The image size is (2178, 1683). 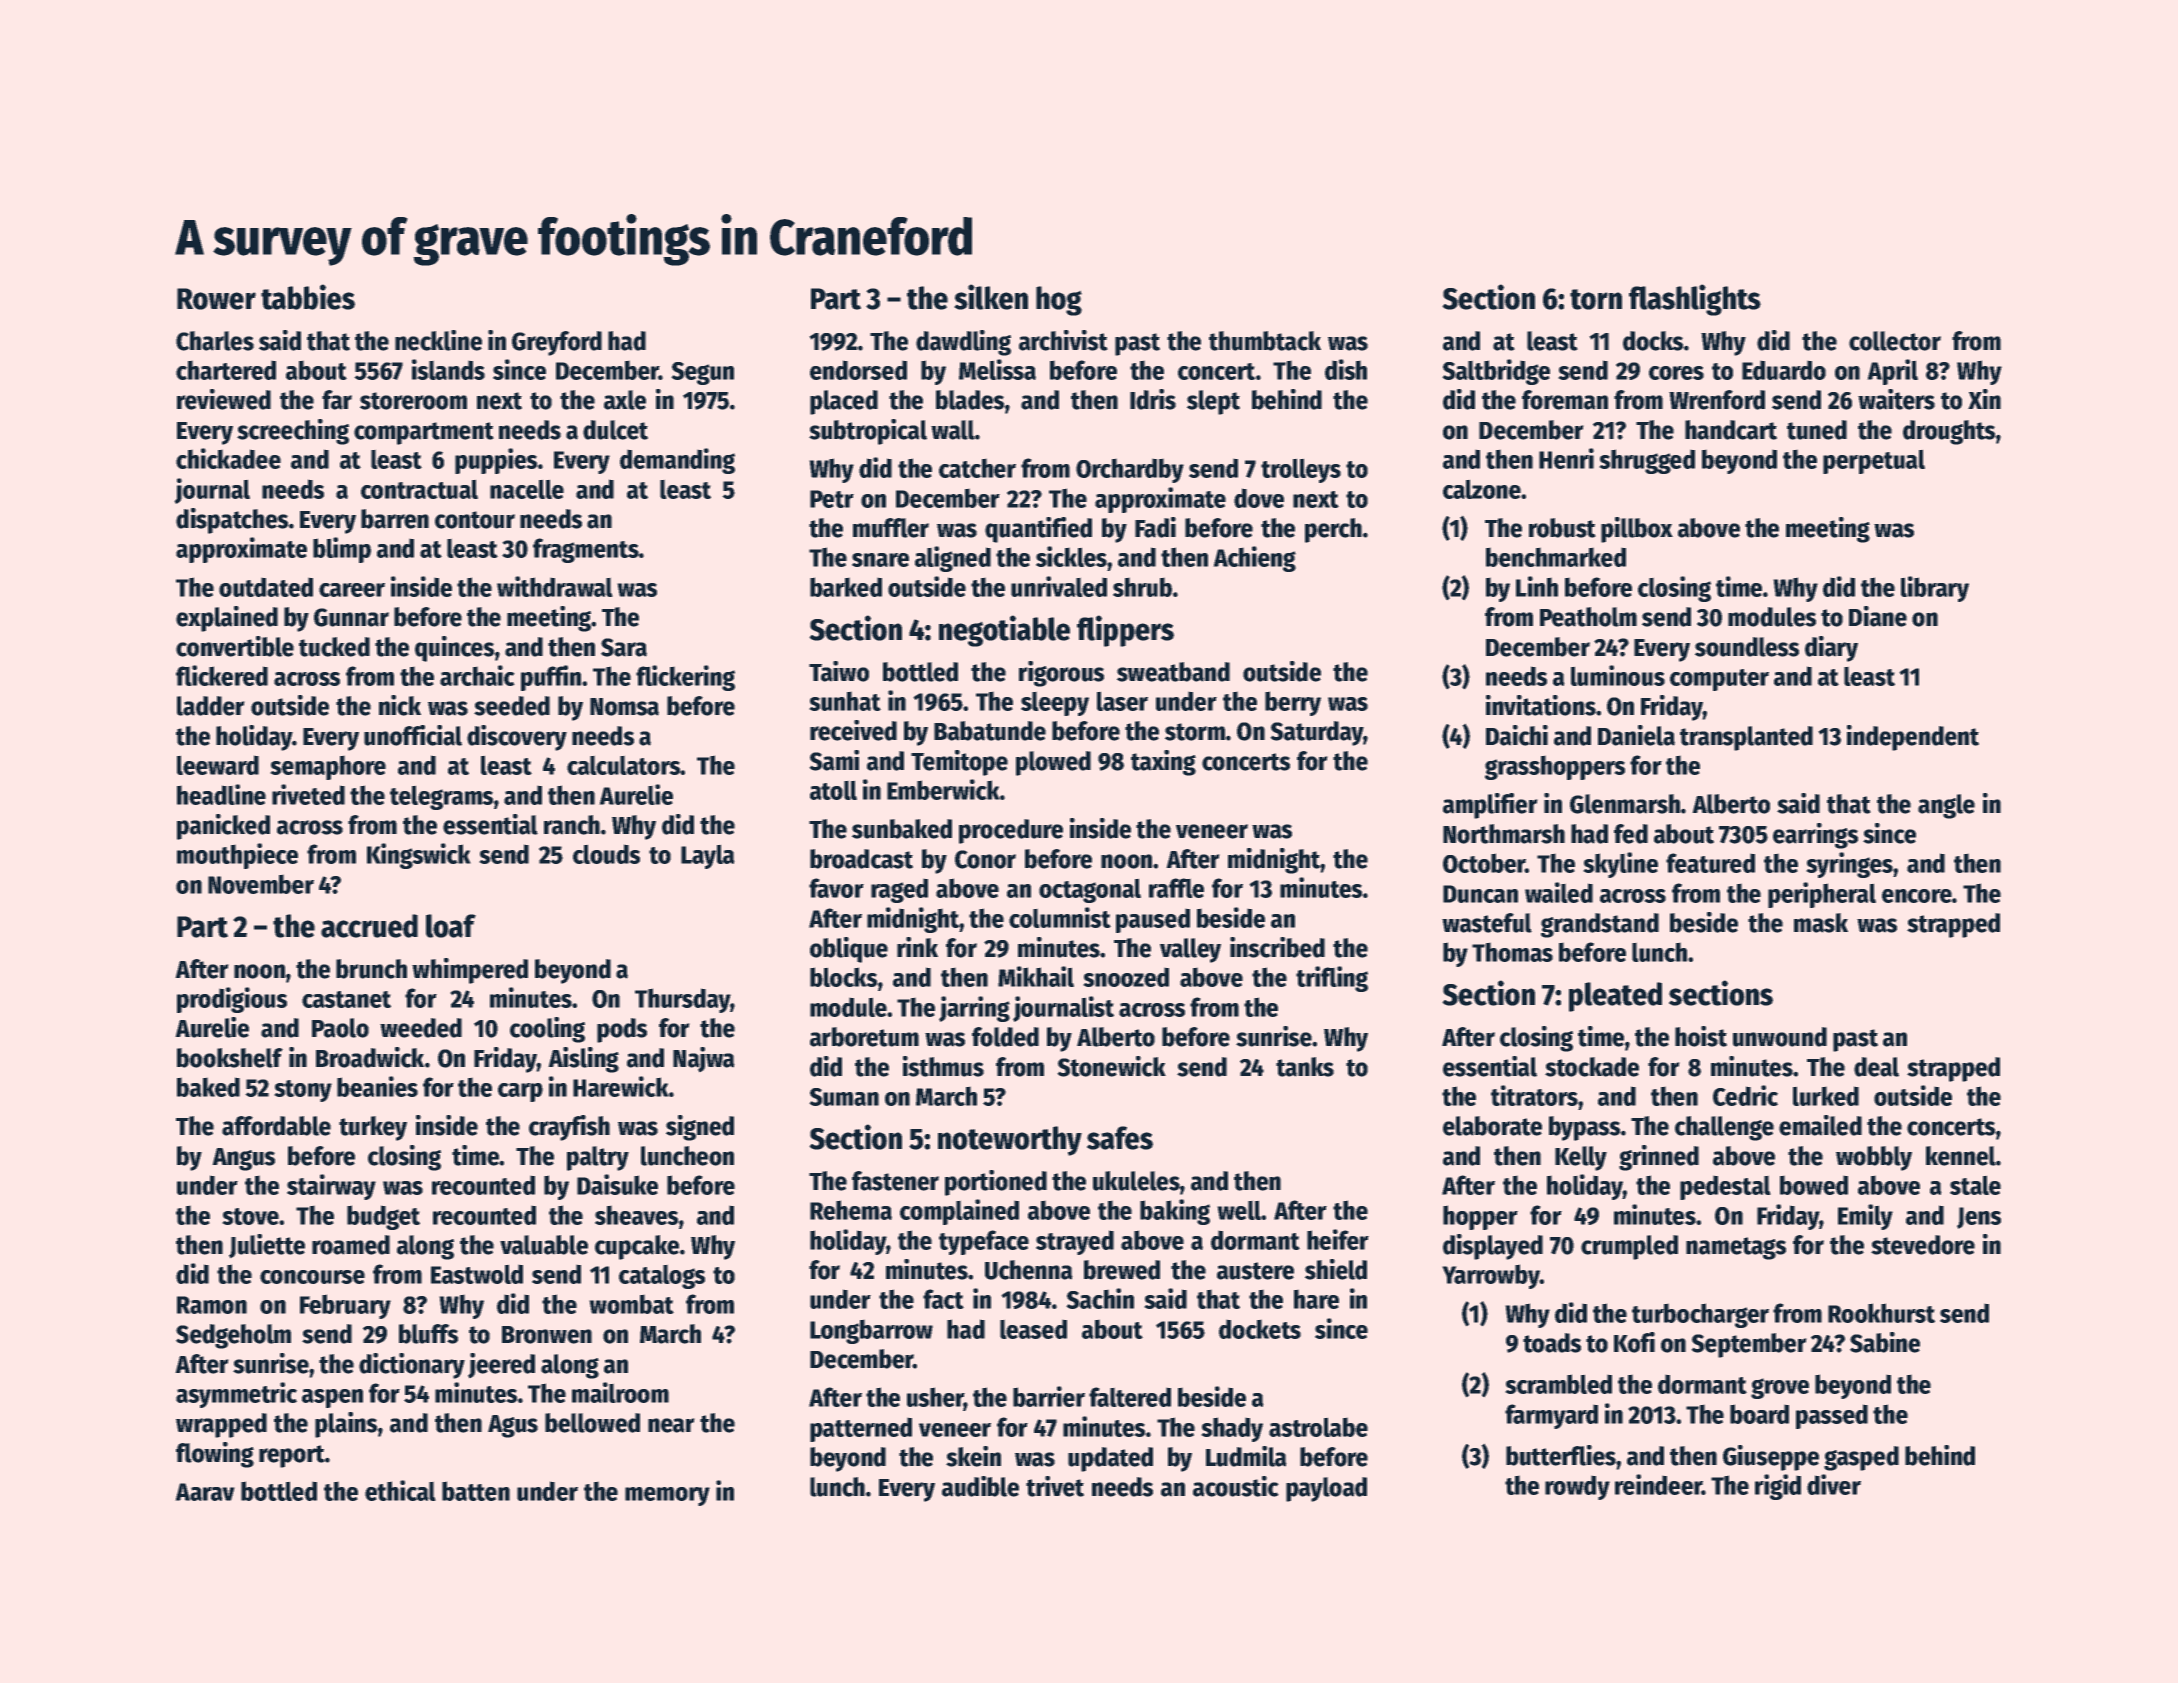 What do you see at coordinates (221, 1425) in the screenshot?
I see `wrapped` at bounding box center [221, 1425].
